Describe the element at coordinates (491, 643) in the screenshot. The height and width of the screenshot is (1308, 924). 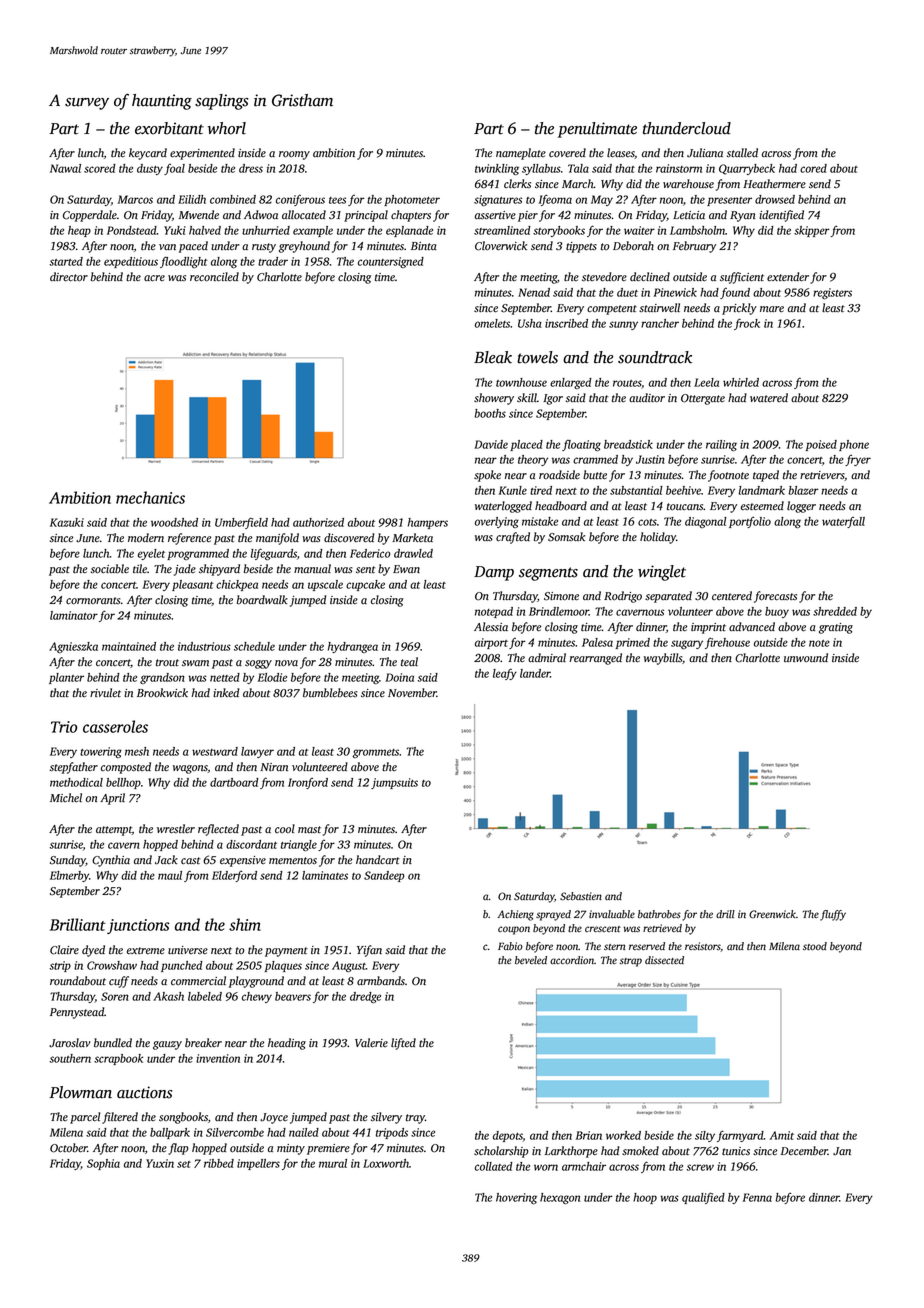
I see `airport` at that location.
